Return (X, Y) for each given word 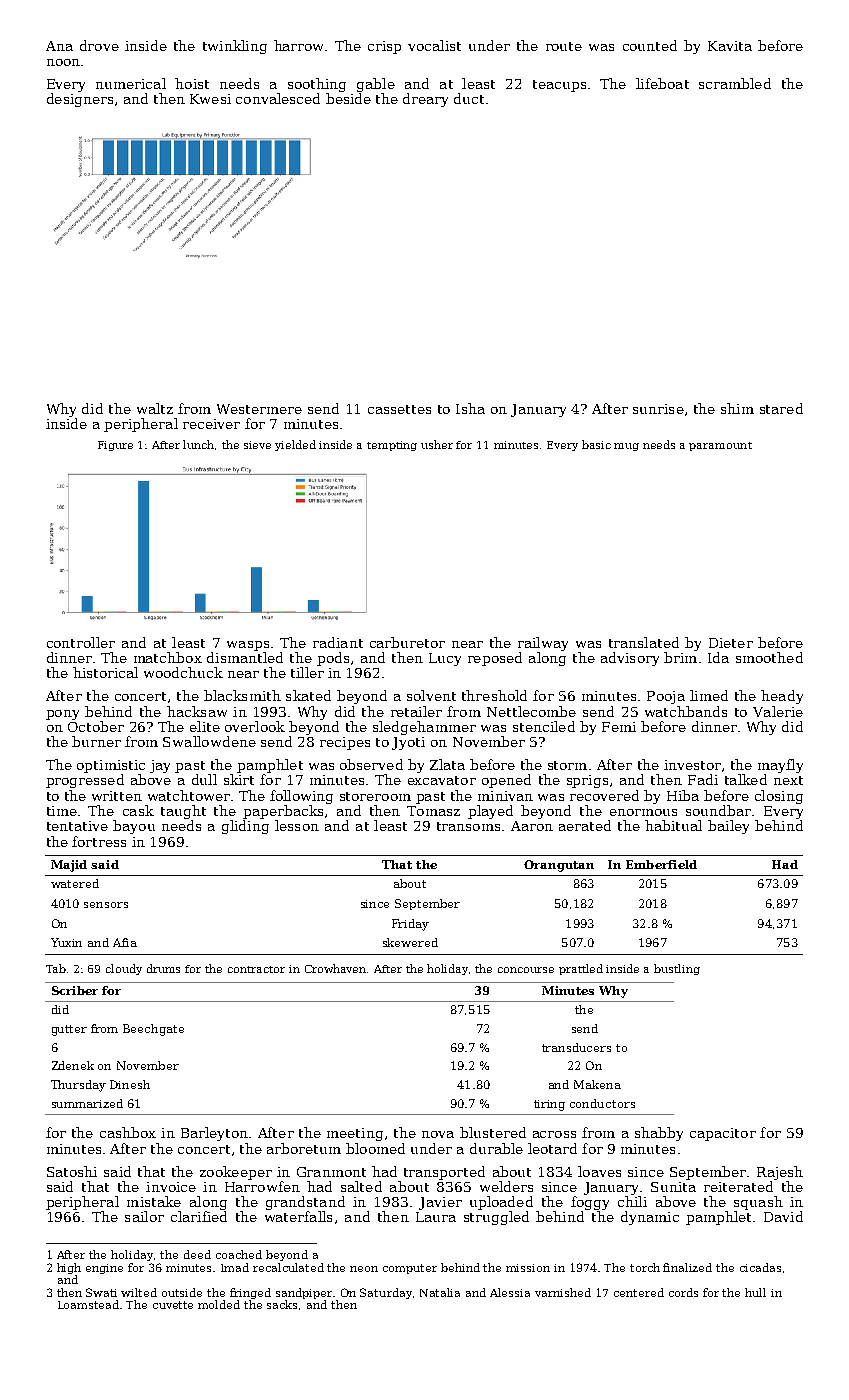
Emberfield (661, 864)
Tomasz (433, 811)
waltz (155, 408)
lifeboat (662, 83)
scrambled (735, 83)
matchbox (168, 657)
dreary (425, 100)
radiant (338, 642)
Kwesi (210, 99)
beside (348, 98)
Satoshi (72, 1171)
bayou (134, 827)
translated (644, 642)
